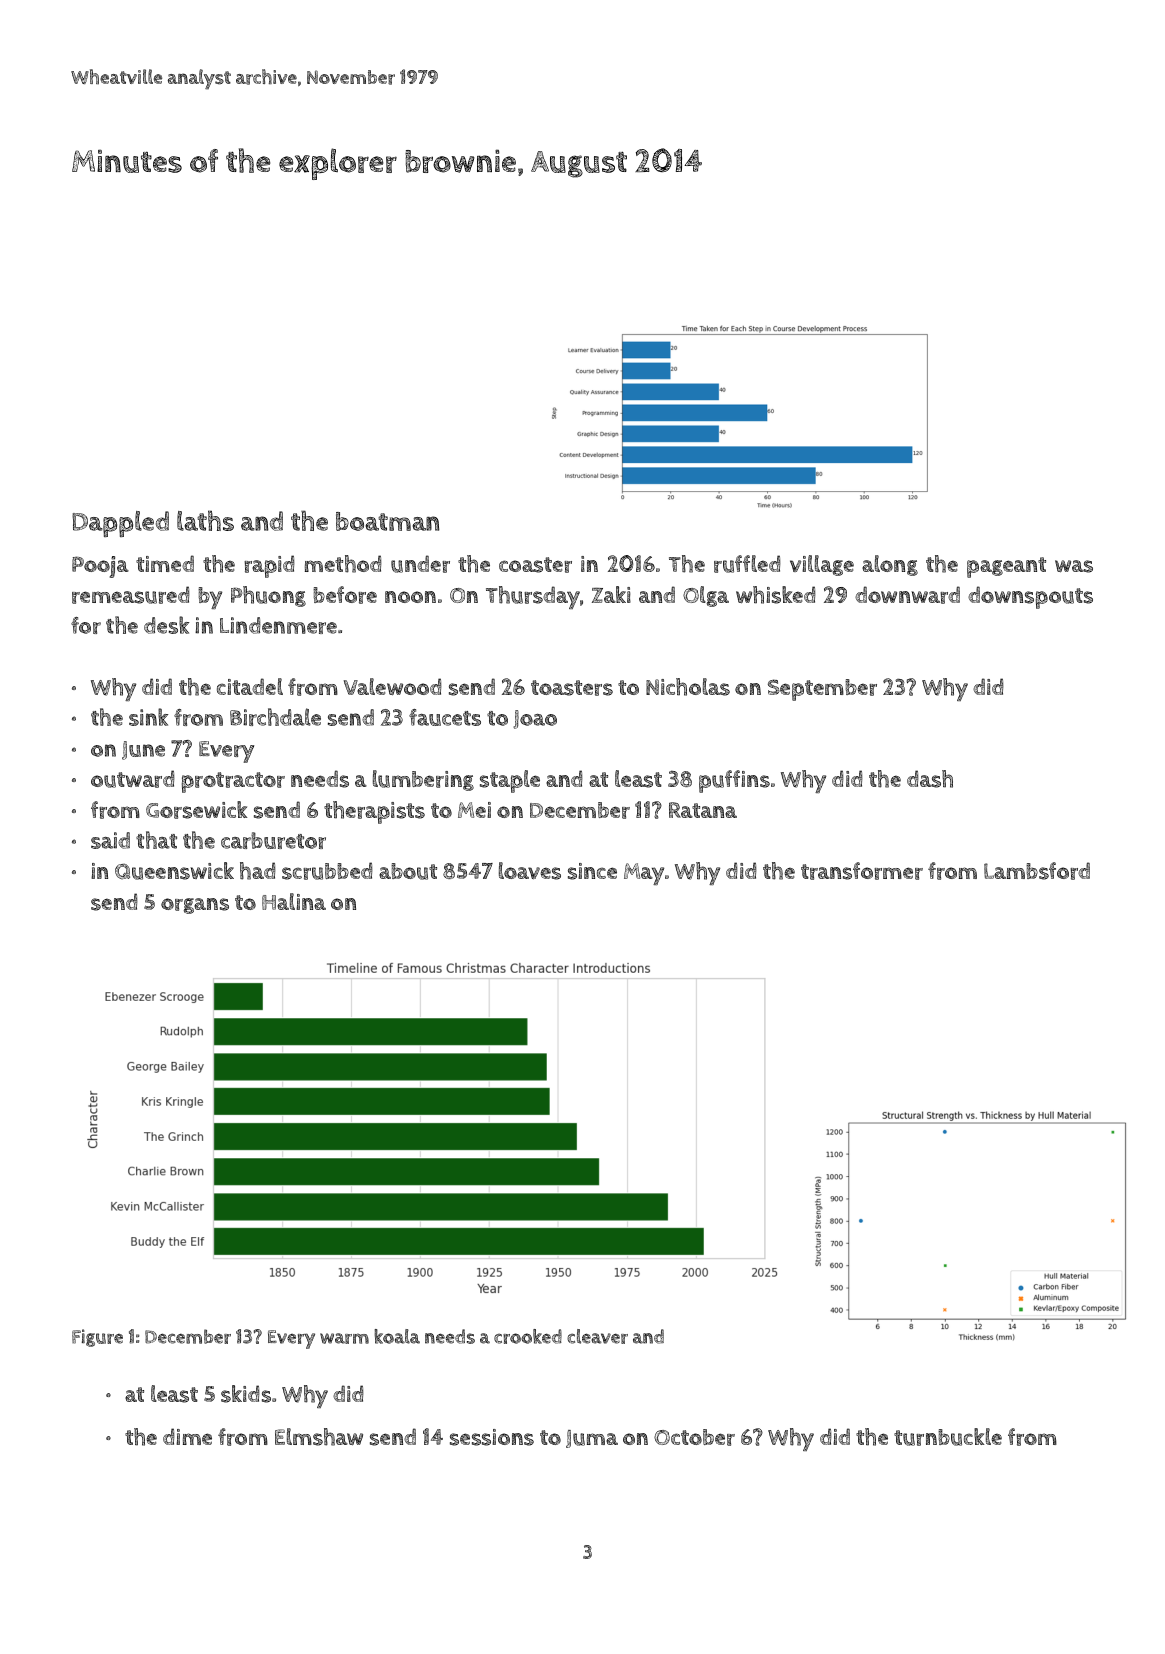 This screenshot has width=1165, height=1654. I want to click on dime, so click(187, 1436).
